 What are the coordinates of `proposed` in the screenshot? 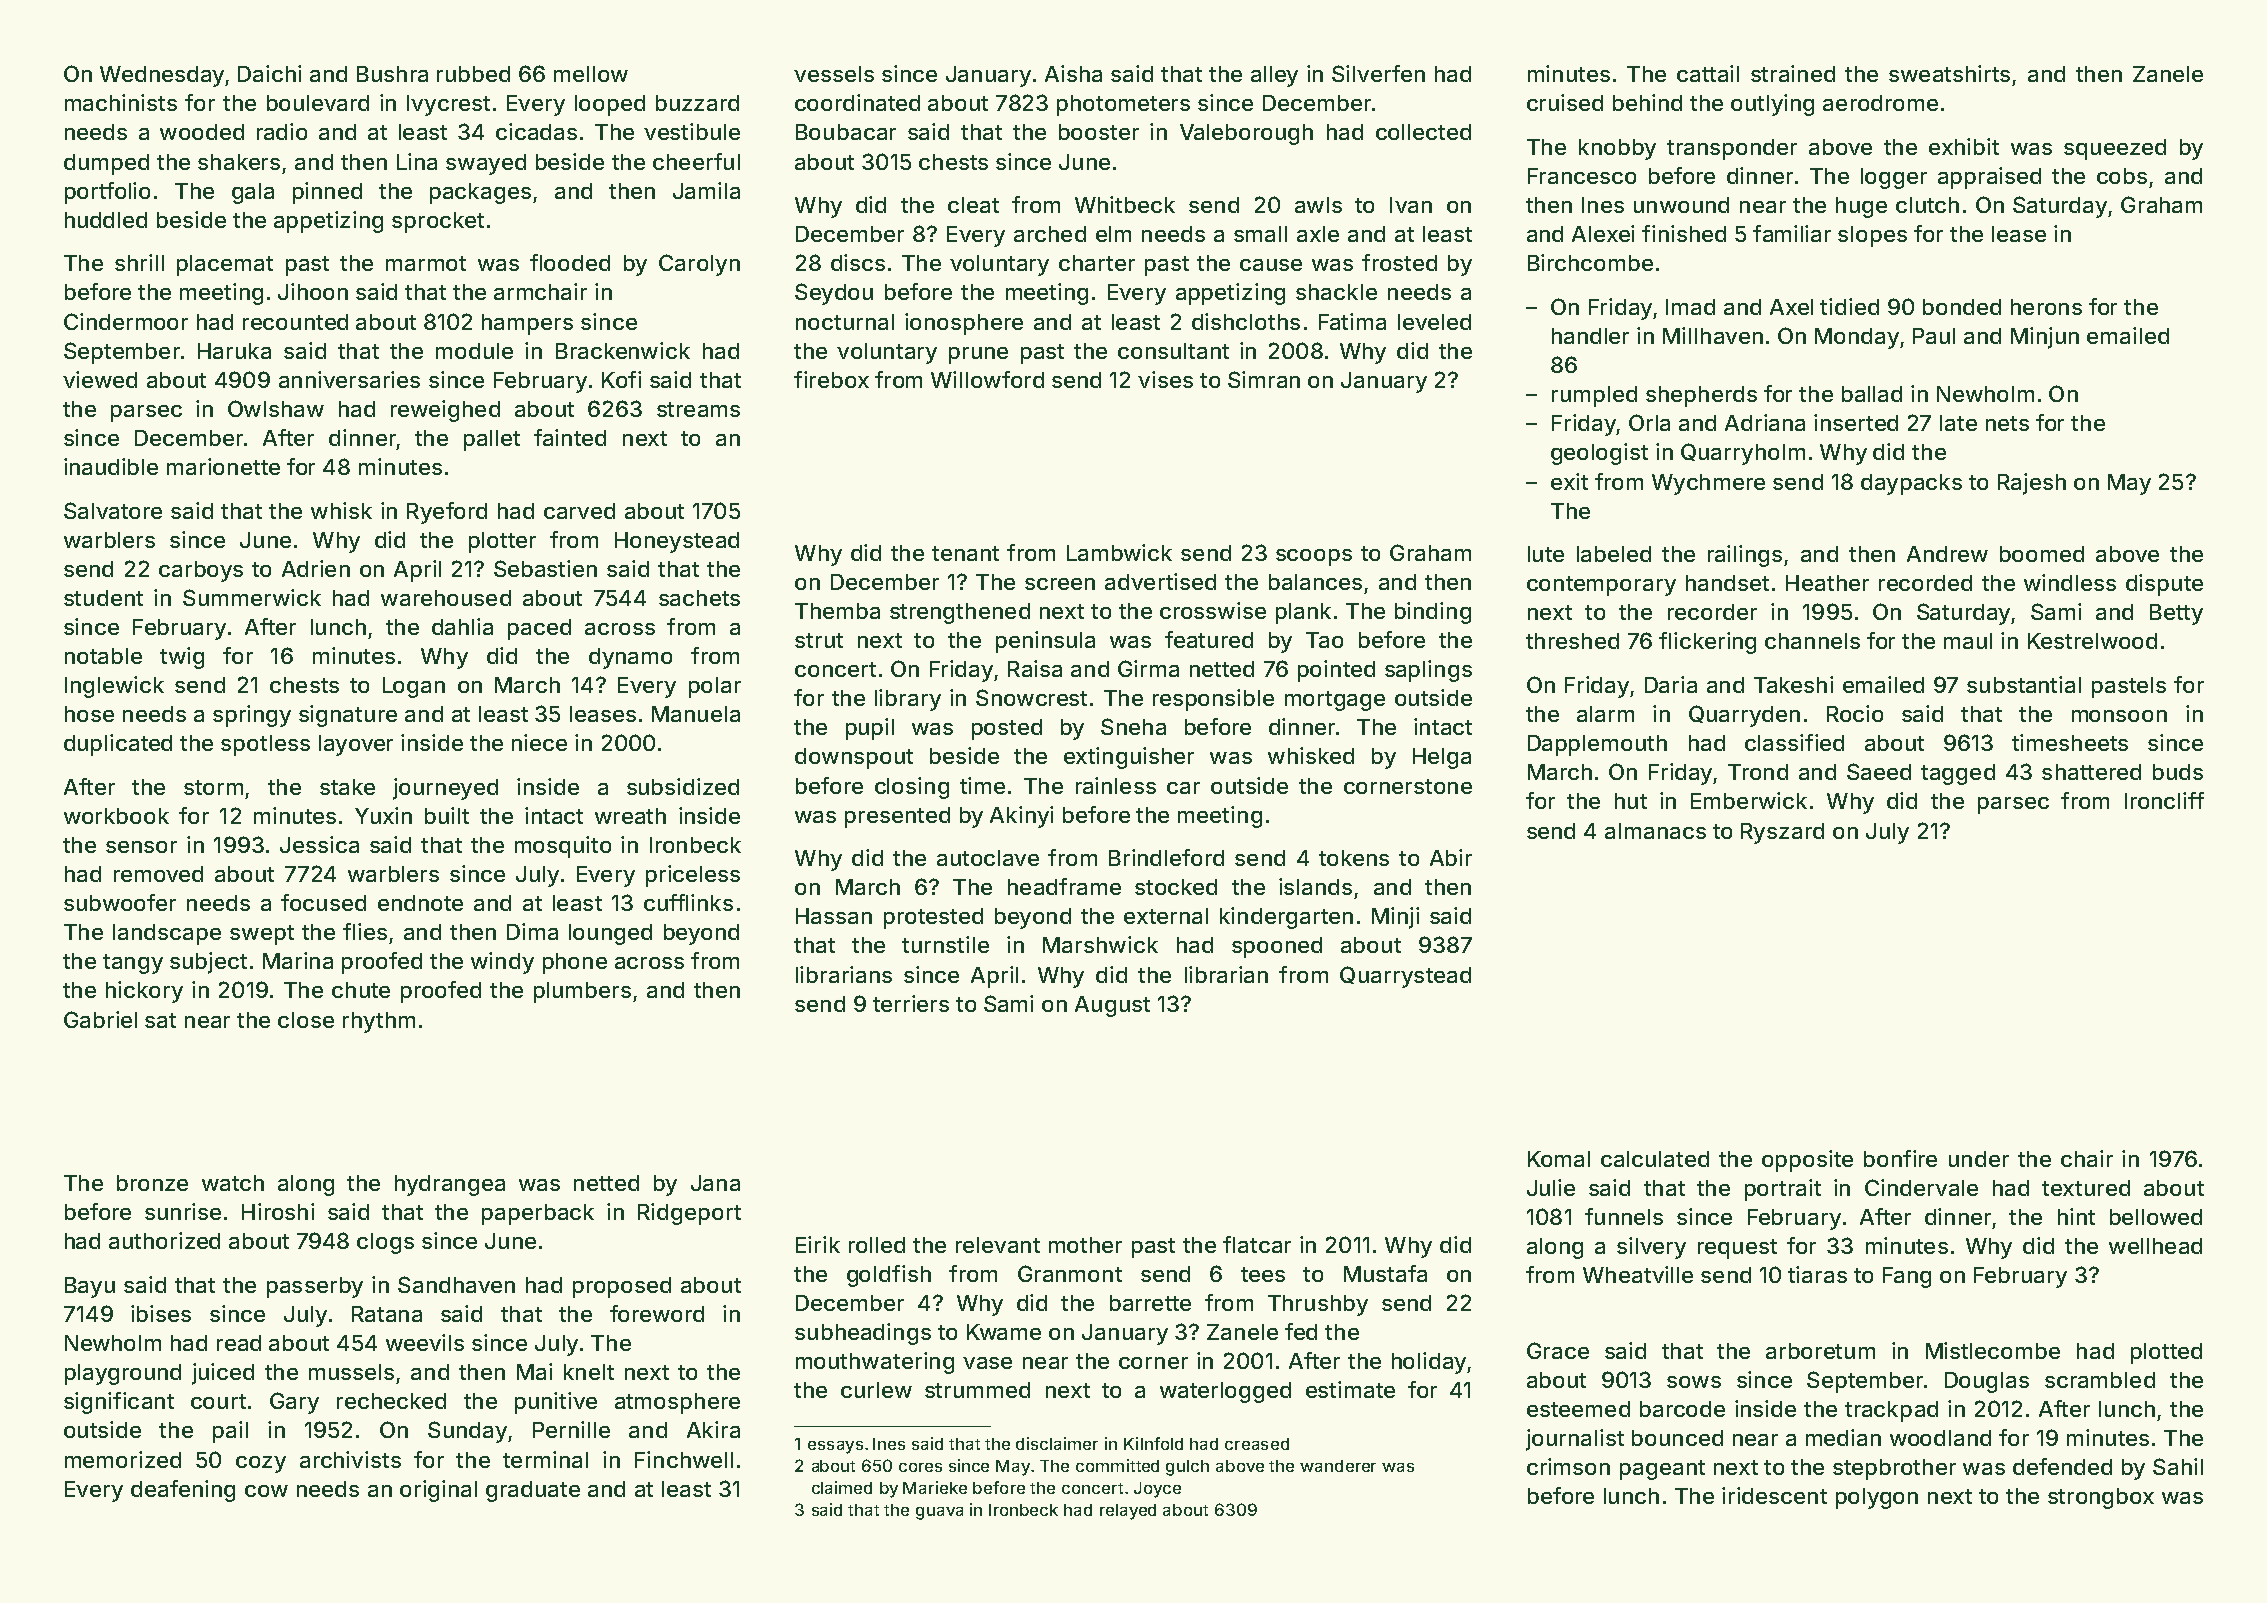 It's located at (622, 1287).
